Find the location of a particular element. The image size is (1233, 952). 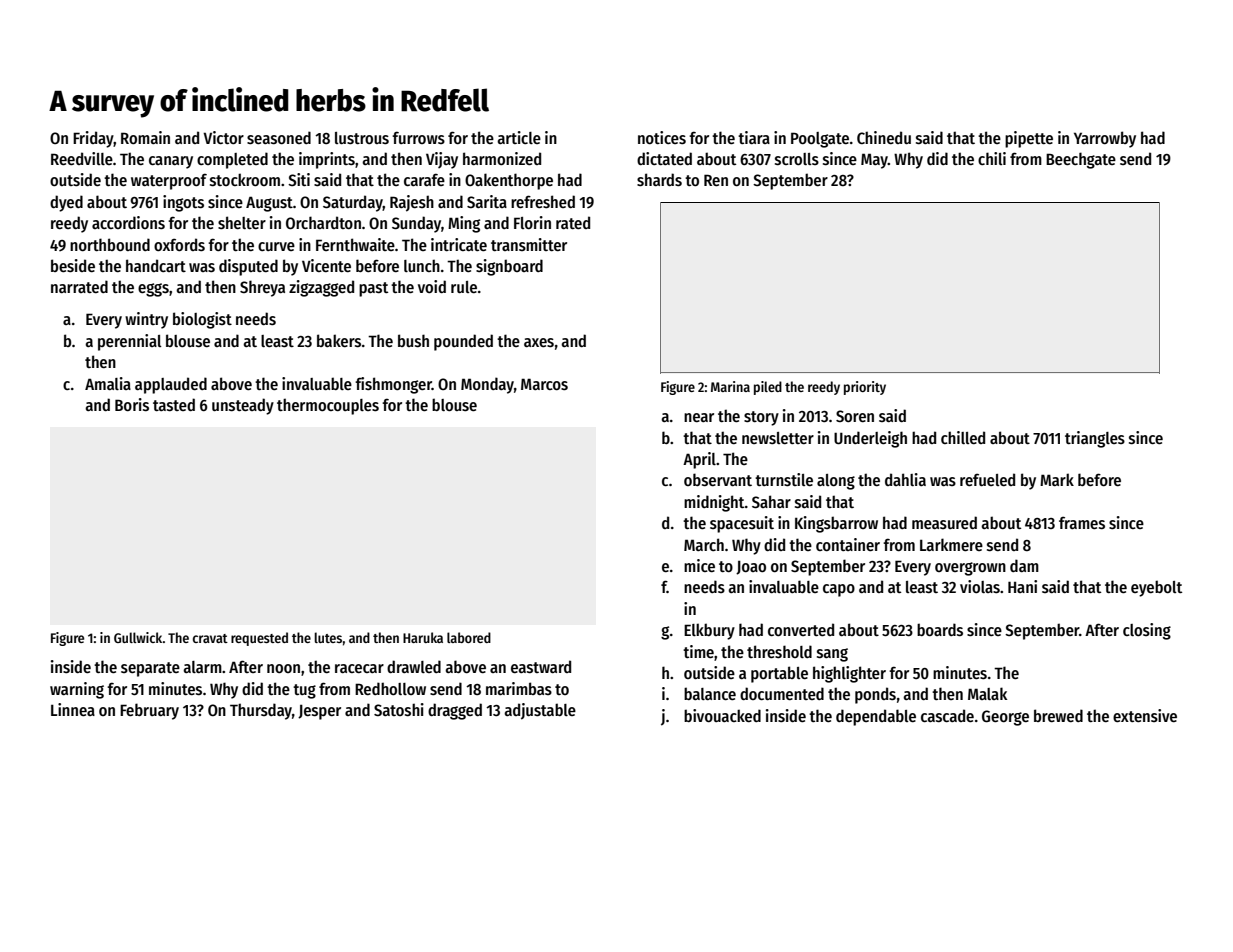

noon is located at coordinates (283, 668).
